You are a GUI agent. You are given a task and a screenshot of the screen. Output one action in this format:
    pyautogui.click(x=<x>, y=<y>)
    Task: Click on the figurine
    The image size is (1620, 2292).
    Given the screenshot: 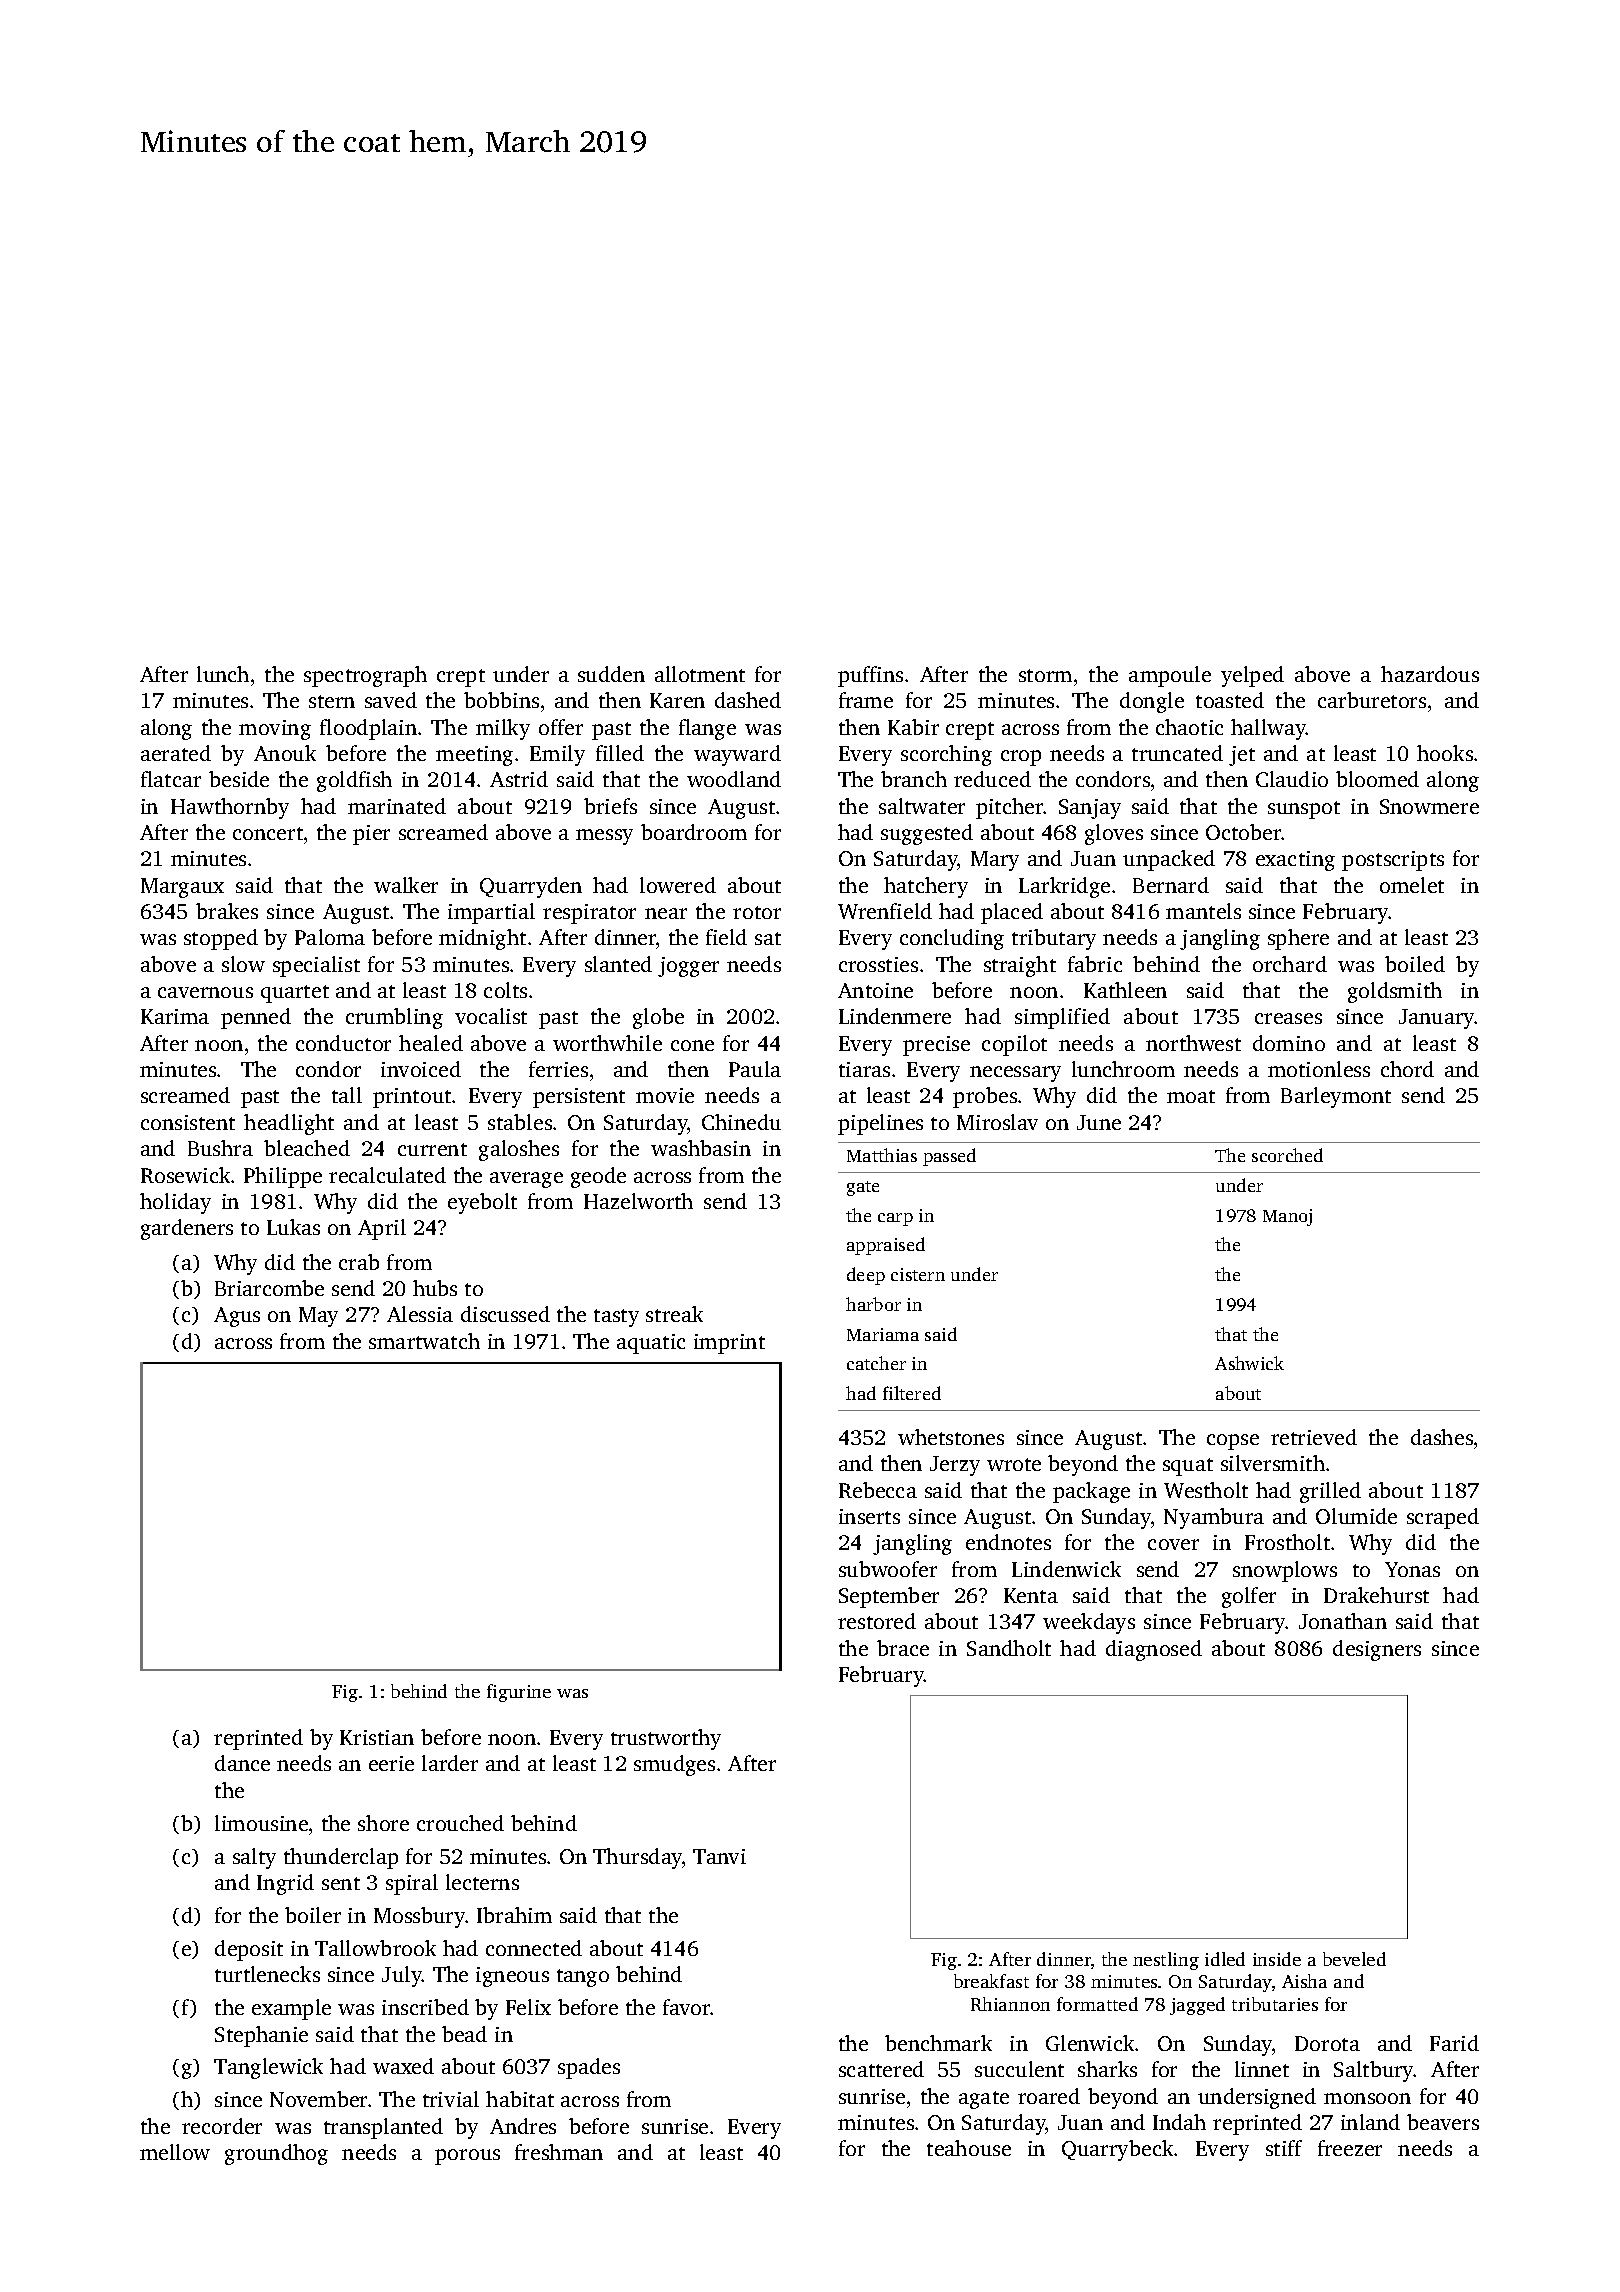 What is the action you would take?
    pyautogui.click(x=519, y=1693)
